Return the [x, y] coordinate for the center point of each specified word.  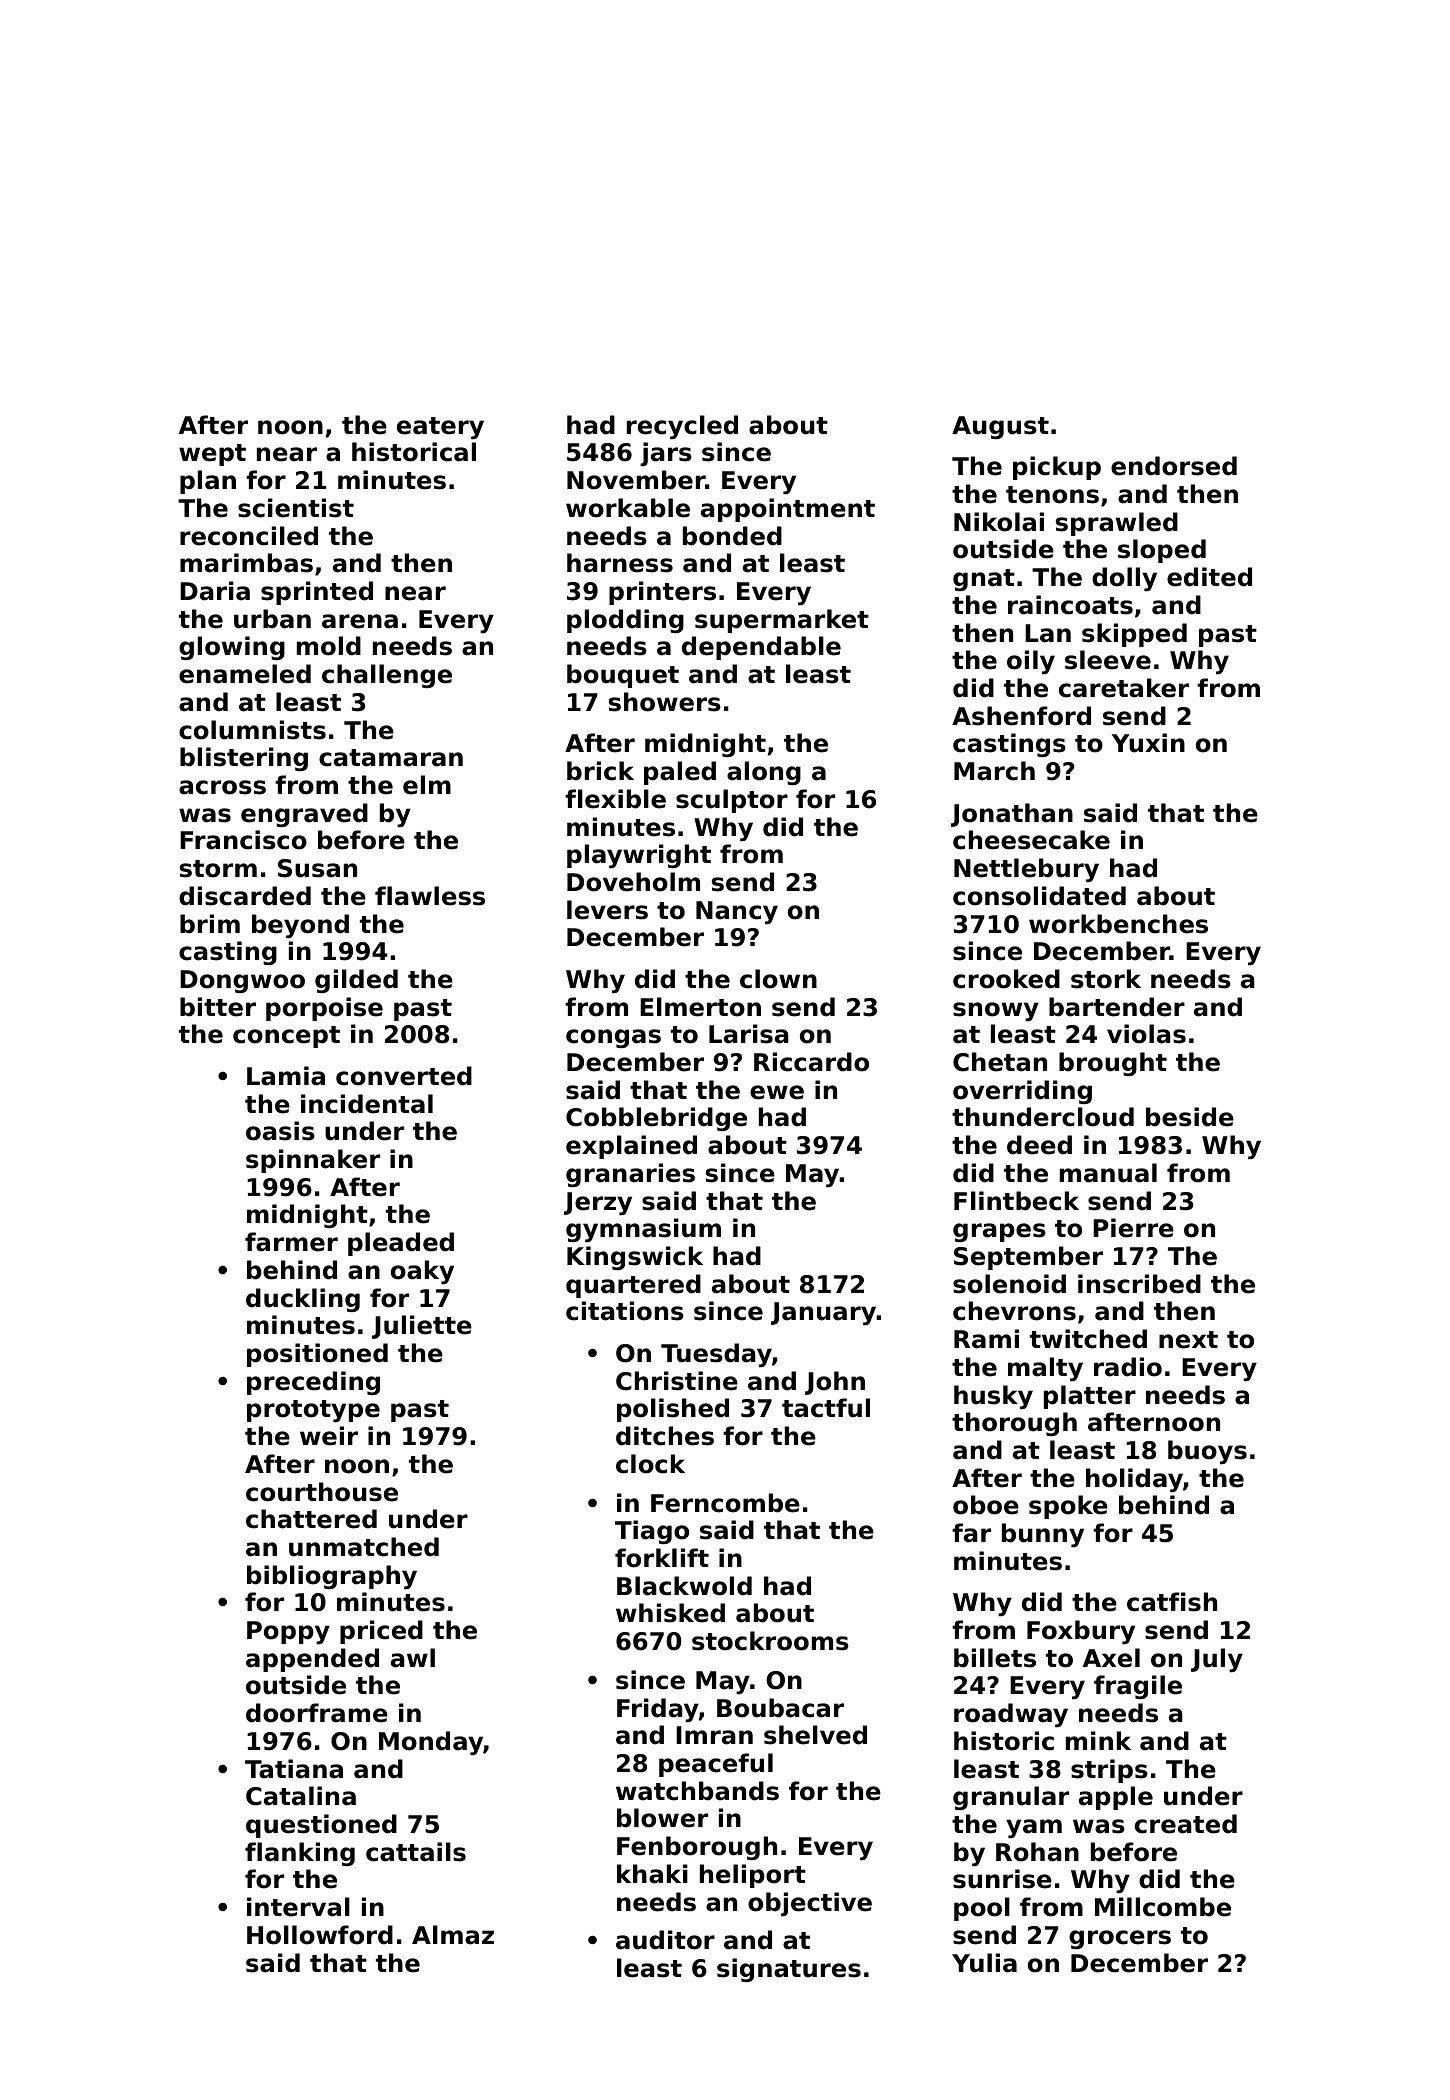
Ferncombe [725, 1503]
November [636, 480]
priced [381, 1632]
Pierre [1133, 1228]
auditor [665, 1940]
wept [212, 455]
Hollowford [320, 1935]
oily [1031, 662]
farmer [291, 1242]
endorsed [1174, 466]
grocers [1120, 1939]
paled [680, 773]
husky [993, 1397]
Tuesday [716, 1355]
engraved [304, 815]
